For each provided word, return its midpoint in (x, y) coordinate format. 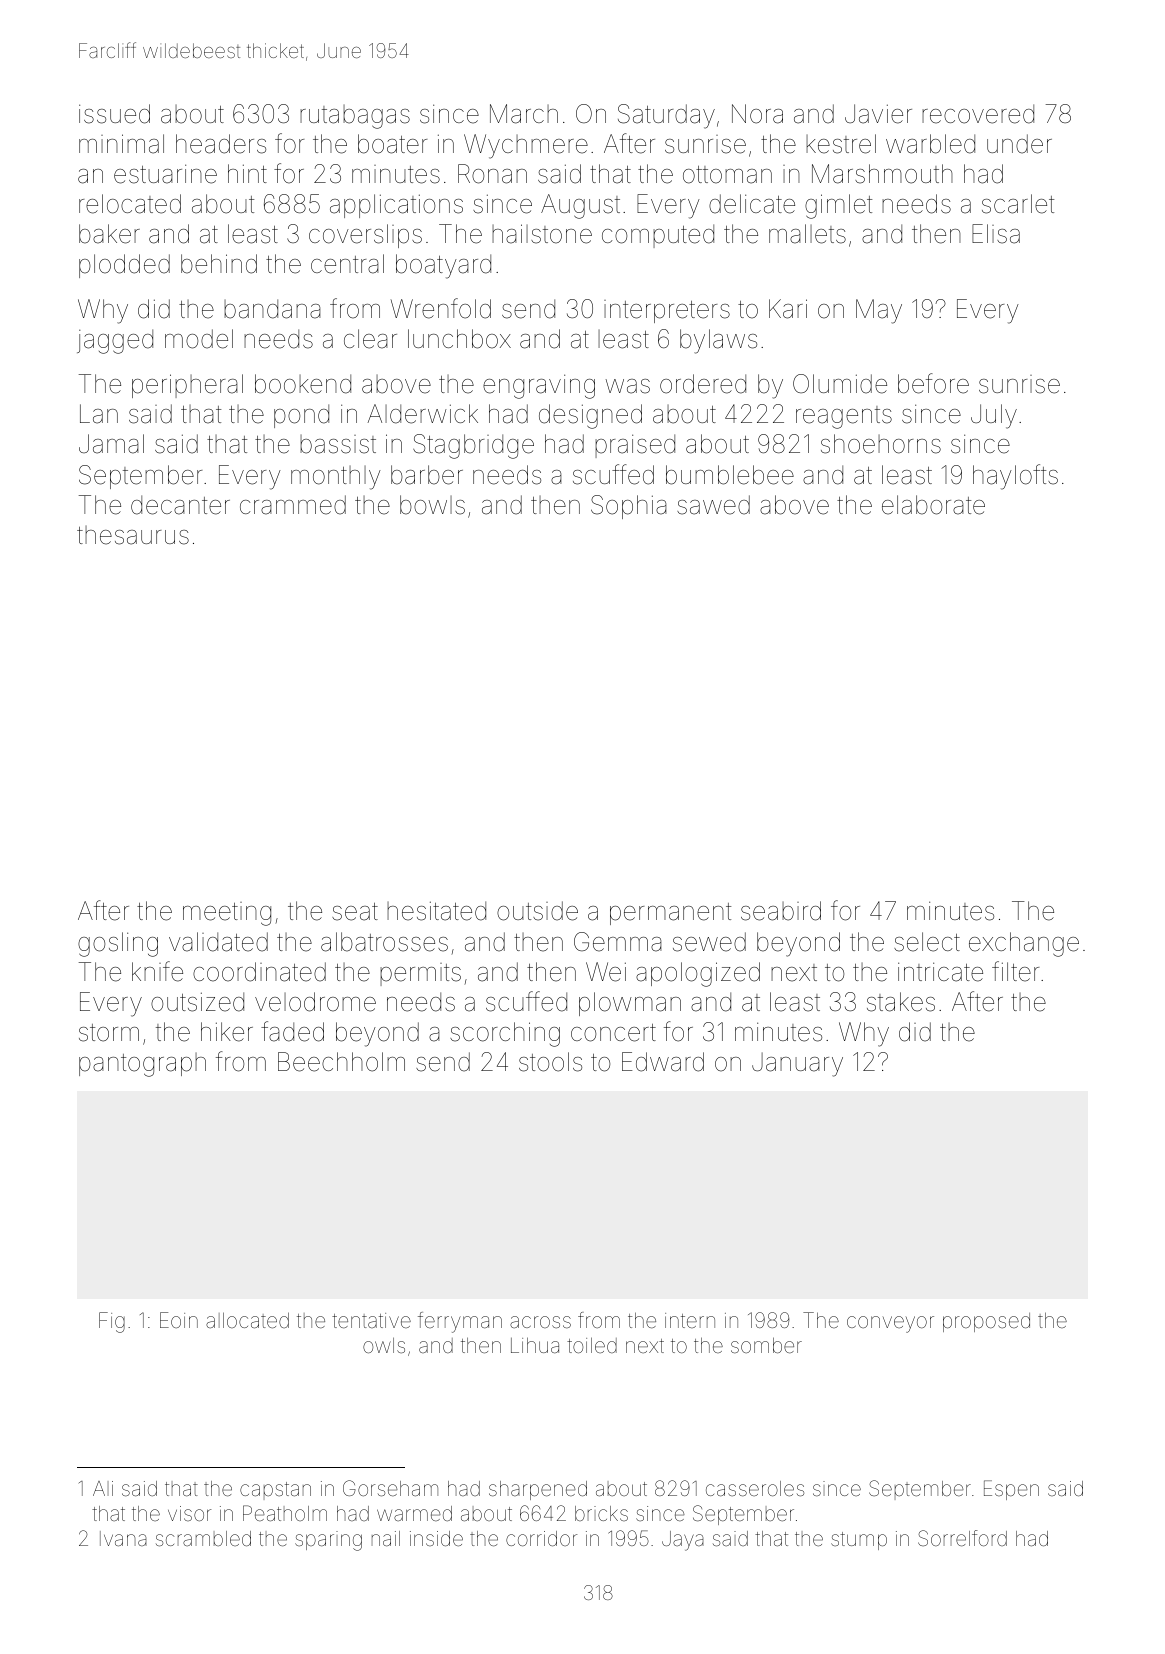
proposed (986, 1322)
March (524, 114)
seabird (781, 911)
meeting (227, 914)
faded (292, 1031)
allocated (247, 1320)
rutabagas (355, 117)
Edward (663, 1062)
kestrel (841, 144)
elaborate (933, 505)
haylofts (1015, 477)
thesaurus (133, 535)
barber (427, 475)
